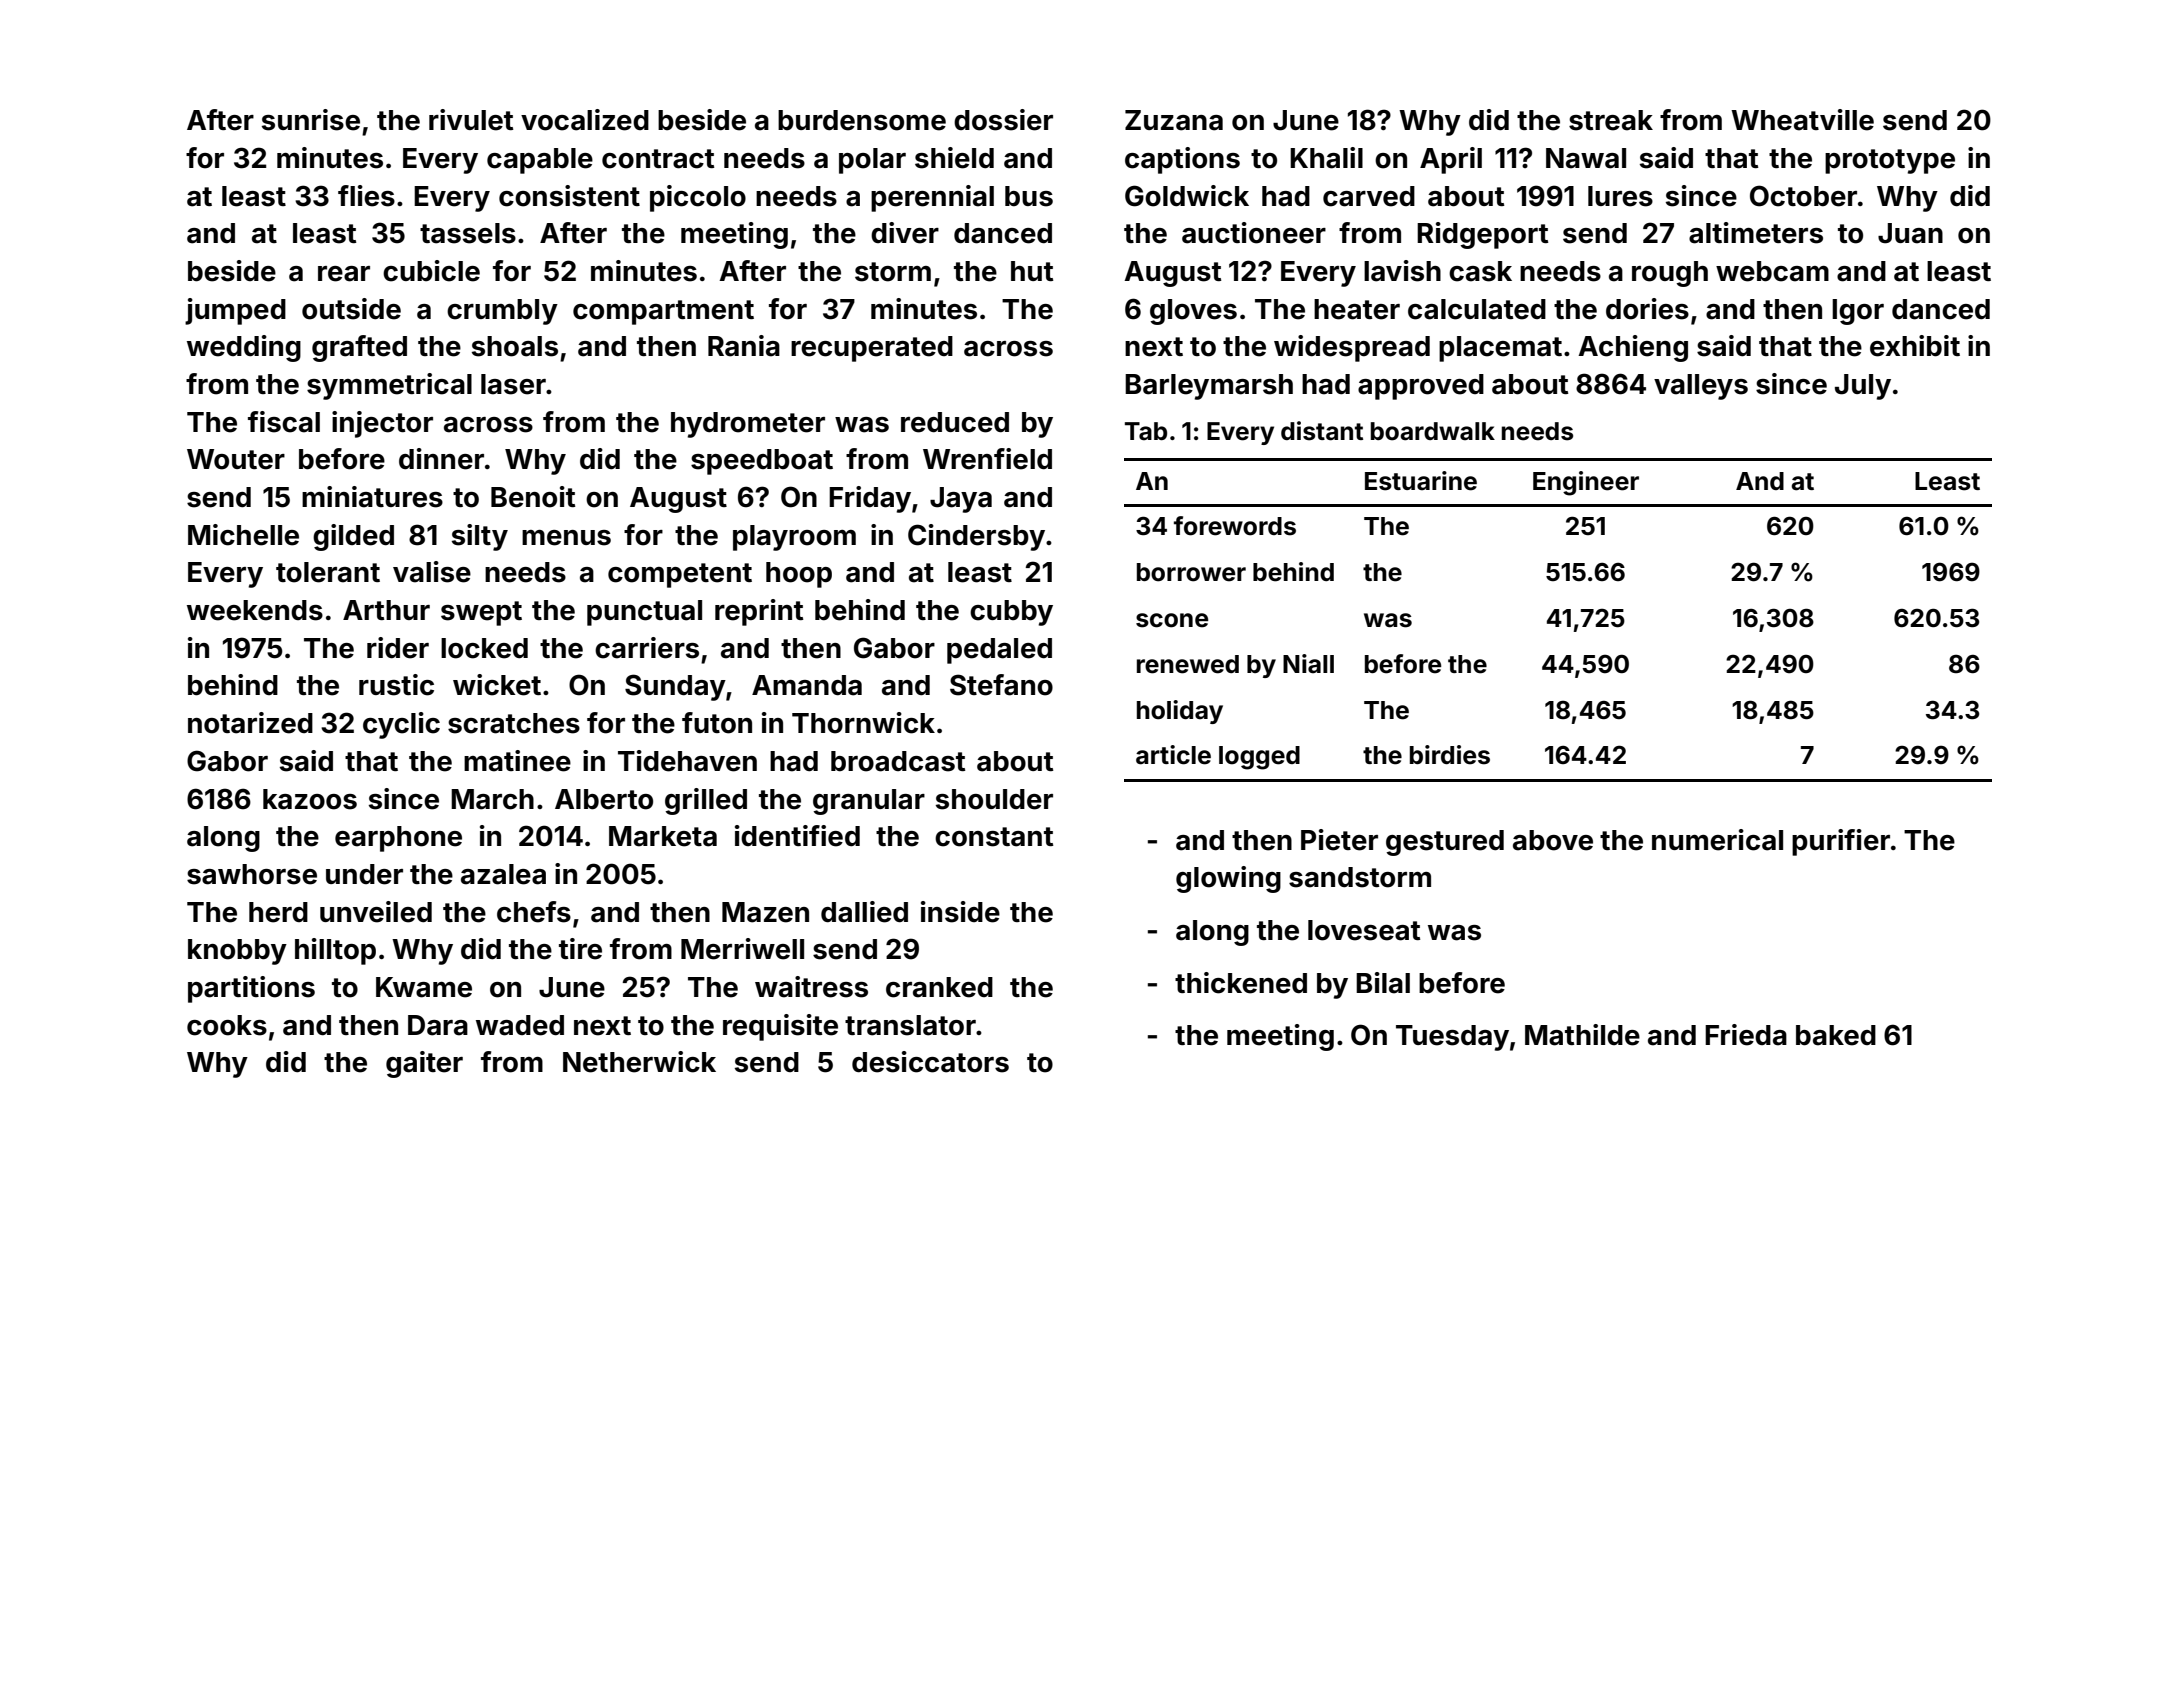 Image resolution: width=2178 pixels, height=1683 pixels. I want to click on Nawal, so click(1586, 158).
